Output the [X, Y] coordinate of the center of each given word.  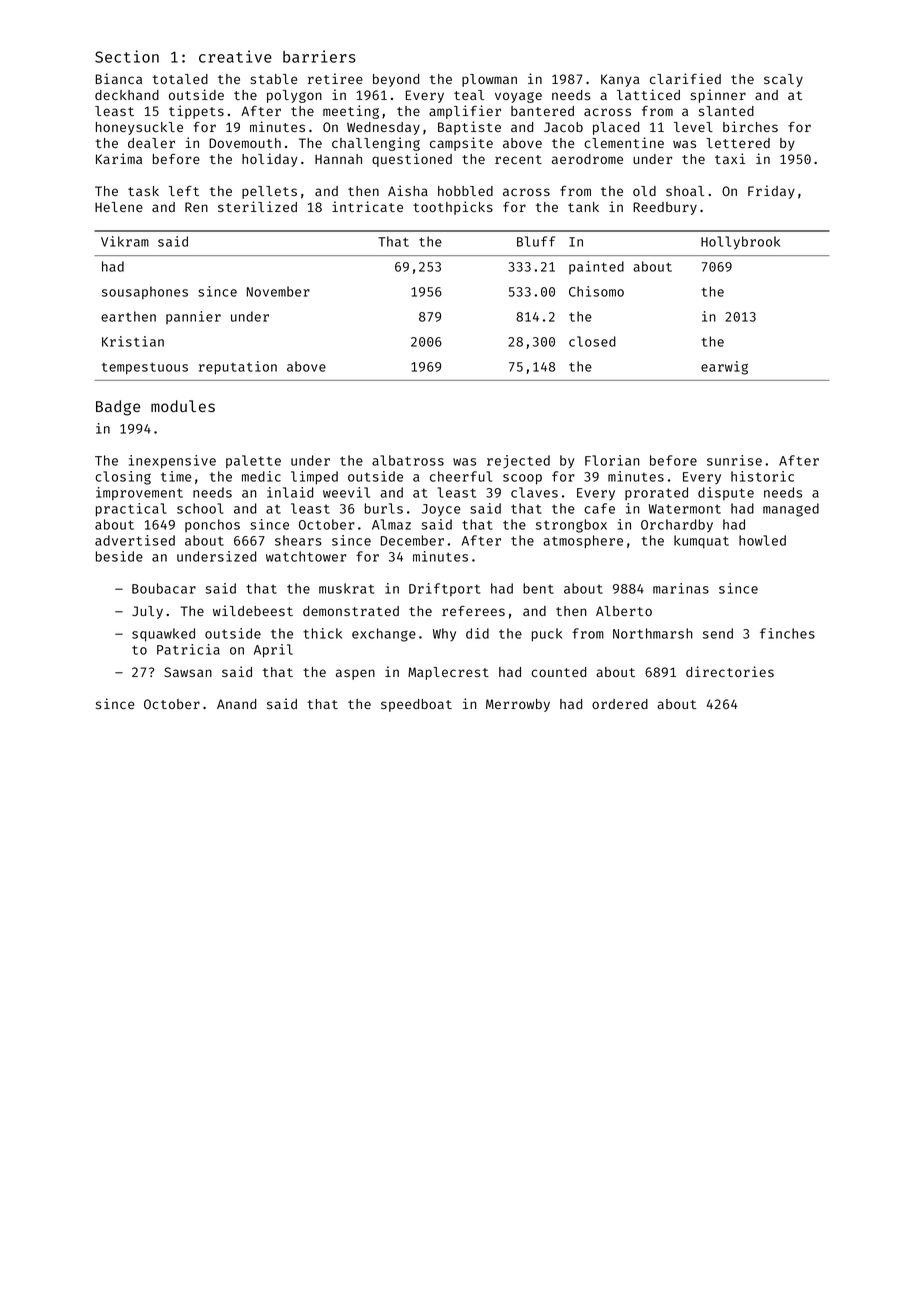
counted [558, 672]
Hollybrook [740, 243]
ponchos [212, 525]
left [183, 191]
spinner [718, 96]
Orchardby [677, 526]
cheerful [461, 476]
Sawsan [188, 672]
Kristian [133, 341]
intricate [367, 206]
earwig [724, 368]
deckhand [127, 95]
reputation [238, 368]
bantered [542, 111]
